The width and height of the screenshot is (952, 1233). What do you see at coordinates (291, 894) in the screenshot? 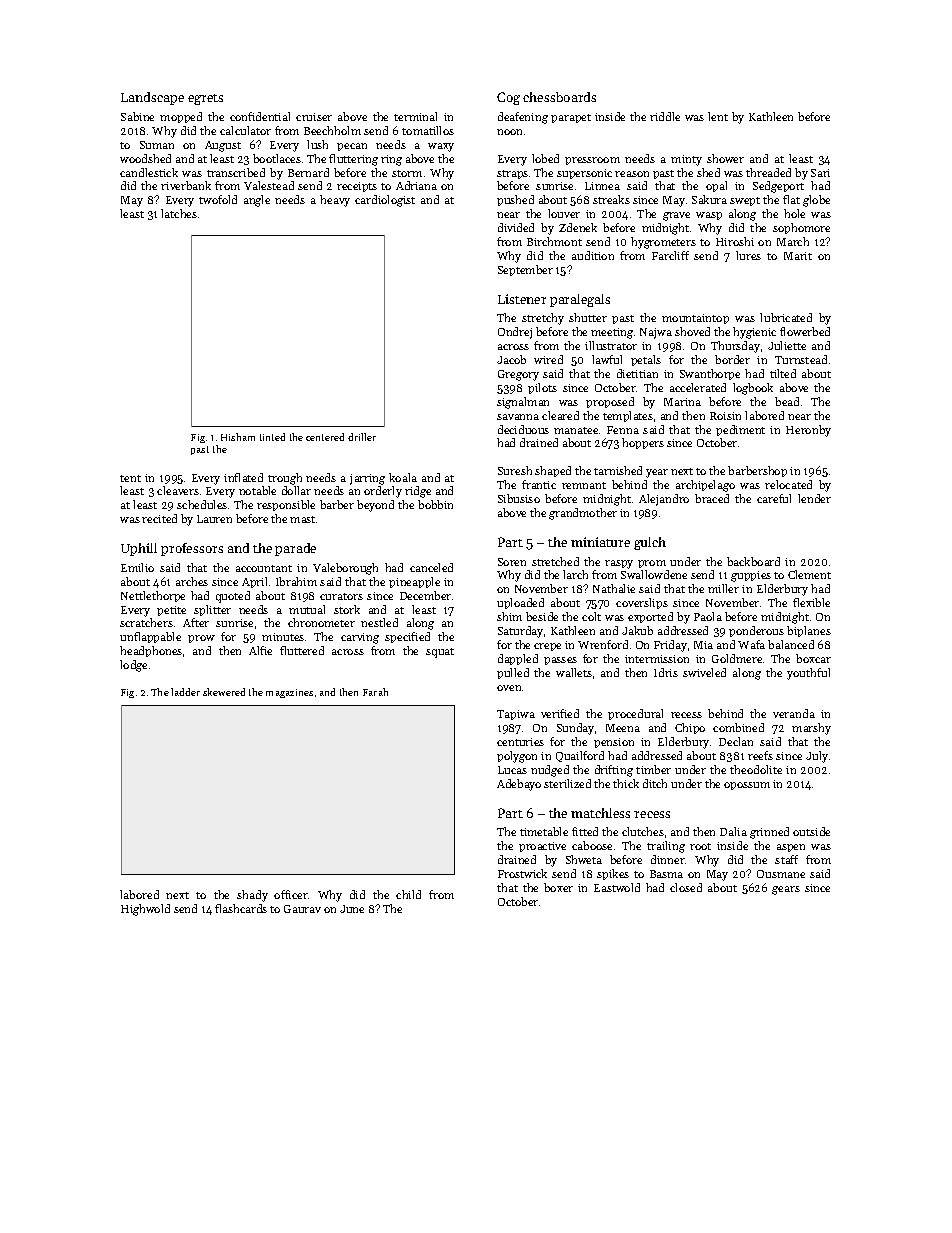
I see `officer` at bounding box center [291, 894].
